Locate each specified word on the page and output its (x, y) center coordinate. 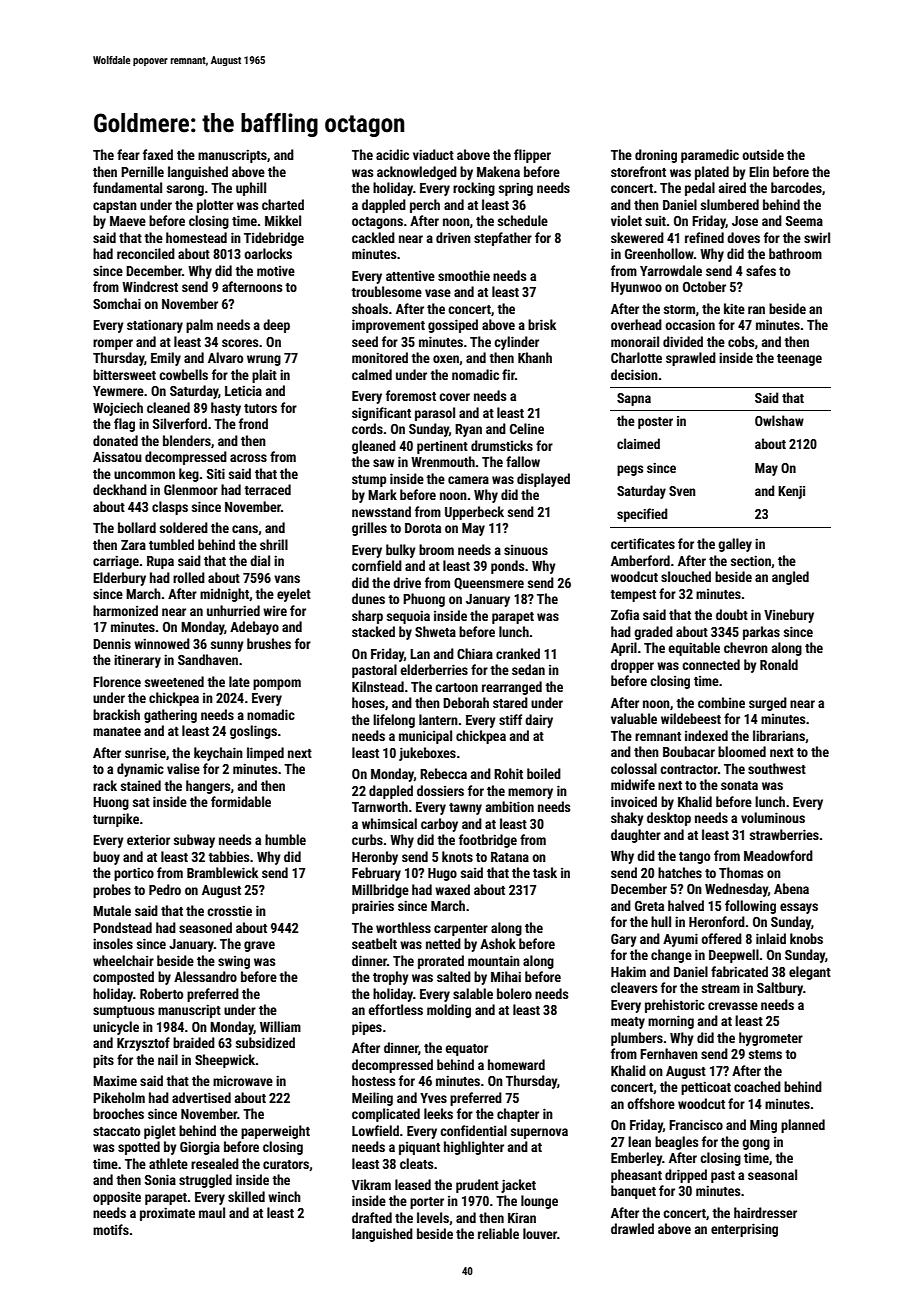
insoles (113, 943)
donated (115, 440)
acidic (392, 154)
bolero (514, 993)
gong (756, 1144)
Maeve (128, 221)
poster (655, 423)
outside (763, 154)
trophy (391, 978)
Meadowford (778, 855)
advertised (201, 1097)
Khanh (535, 357)
